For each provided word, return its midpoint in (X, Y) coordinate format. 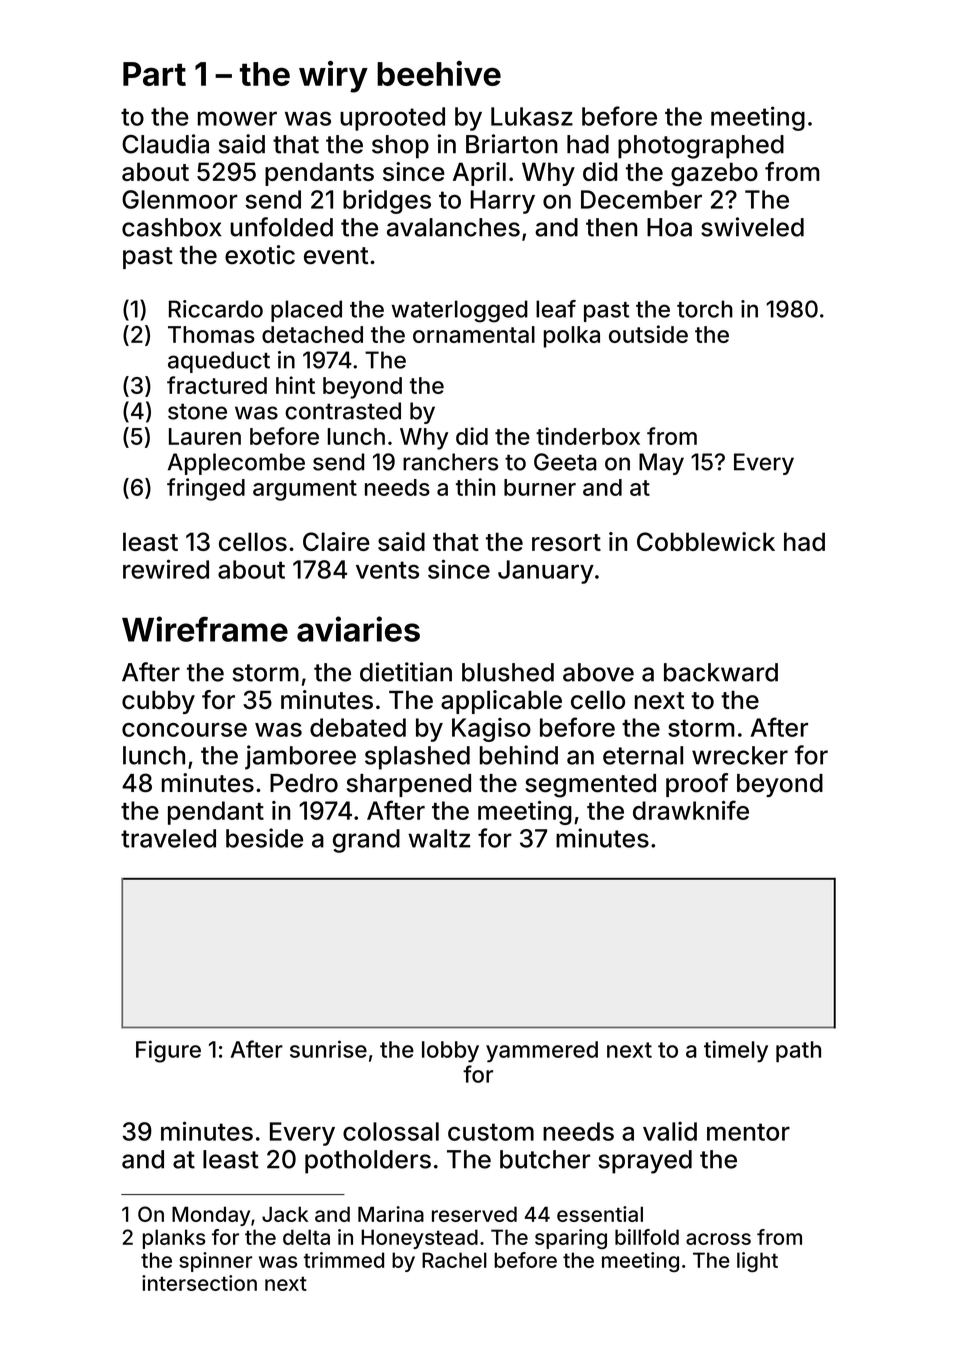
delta (306, 1237)
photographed (701, 147)
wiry (333, 77)
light (757, 1262)
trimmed (344, 1260)
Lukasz (532, 116)
